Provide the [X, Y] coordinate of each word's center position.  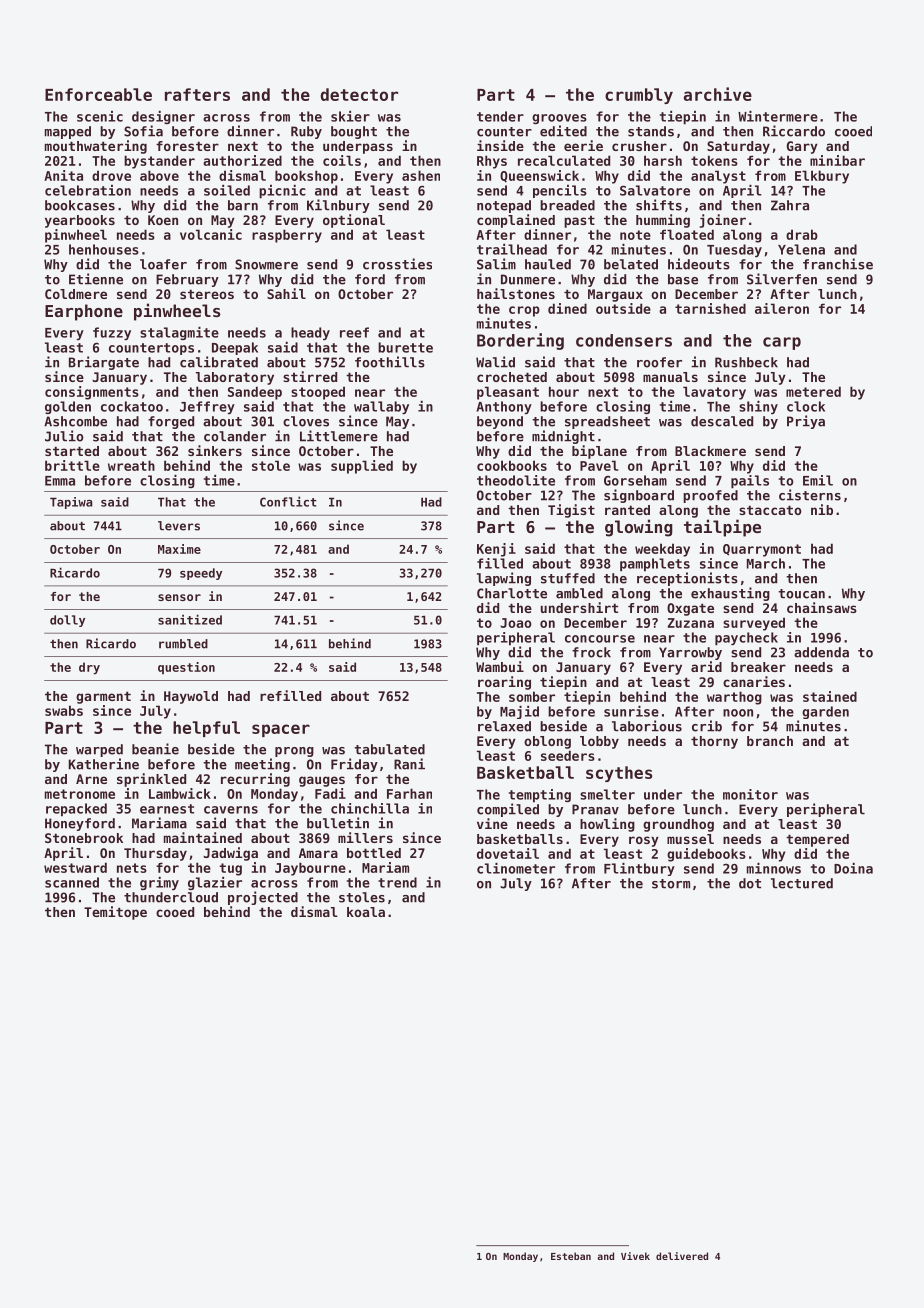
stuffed [568, 578]
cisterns [810, 495]
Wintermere [778, 116]
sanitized [190, 619]
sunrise [631, 711]
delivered [682, 1256]
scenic [100, 116]
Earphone [84, 312]
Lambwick [180, 793]
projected [263, 898]
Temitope [115, 913]
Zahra [790, 205]
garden [825, 712]
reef [354, 332]
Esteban [571, 1256]
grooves [559, 119]
